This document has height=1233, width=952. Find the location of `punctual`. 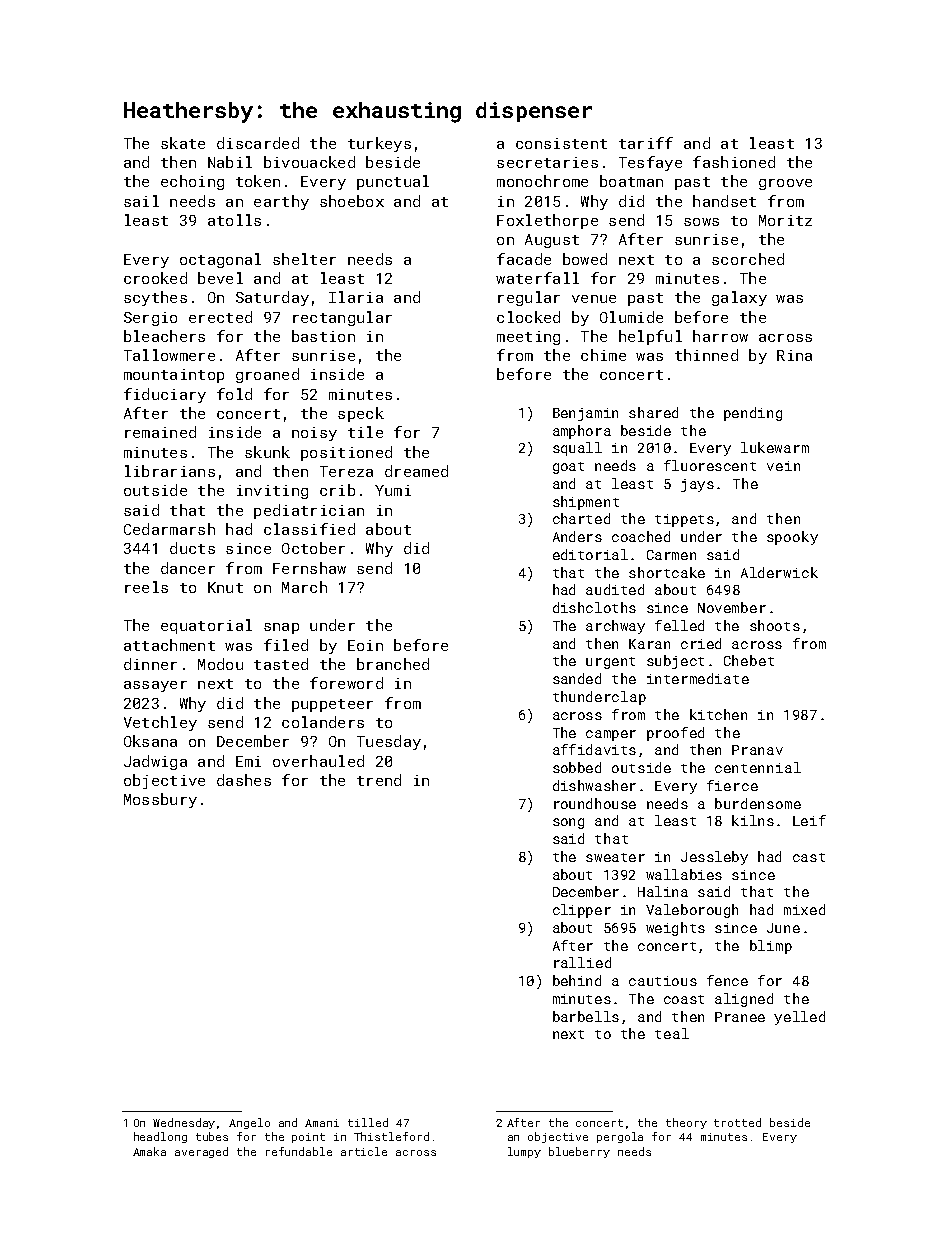

punctual is located at coordinates (393, 182).
